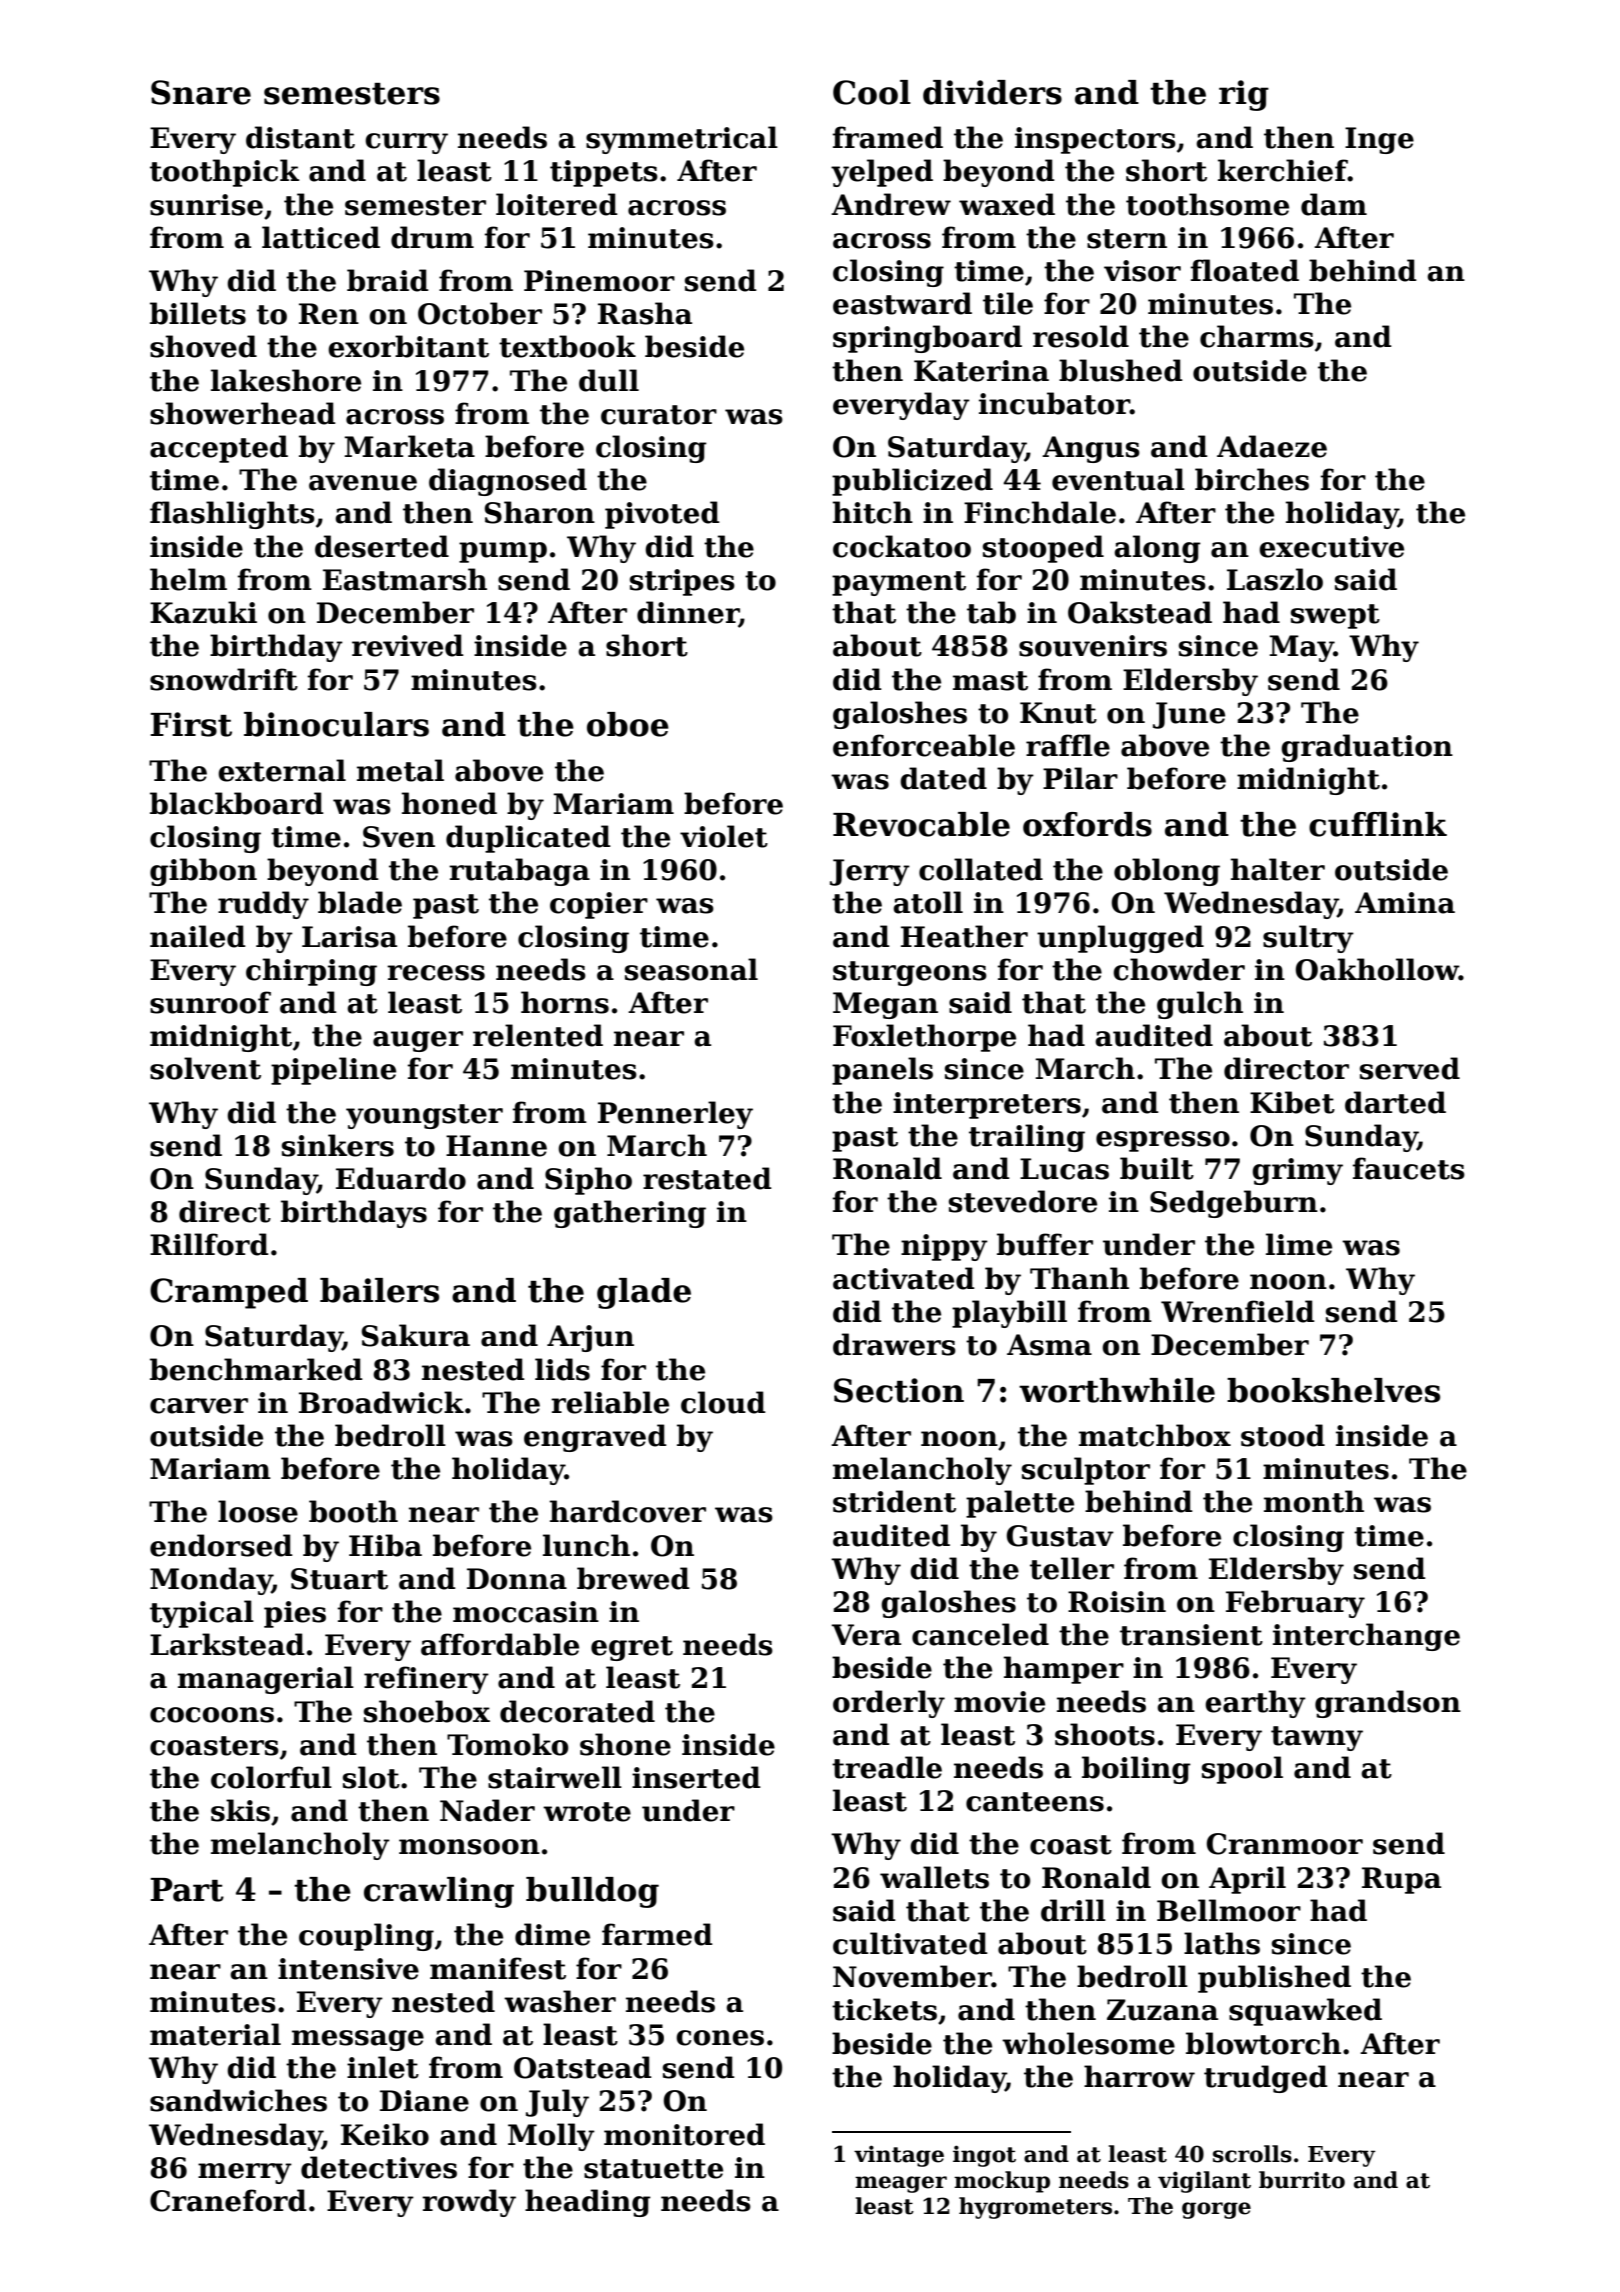  What do you see at coordinates (300, 137) in the page?
I see `distant` at bounding box center [300, 137].
